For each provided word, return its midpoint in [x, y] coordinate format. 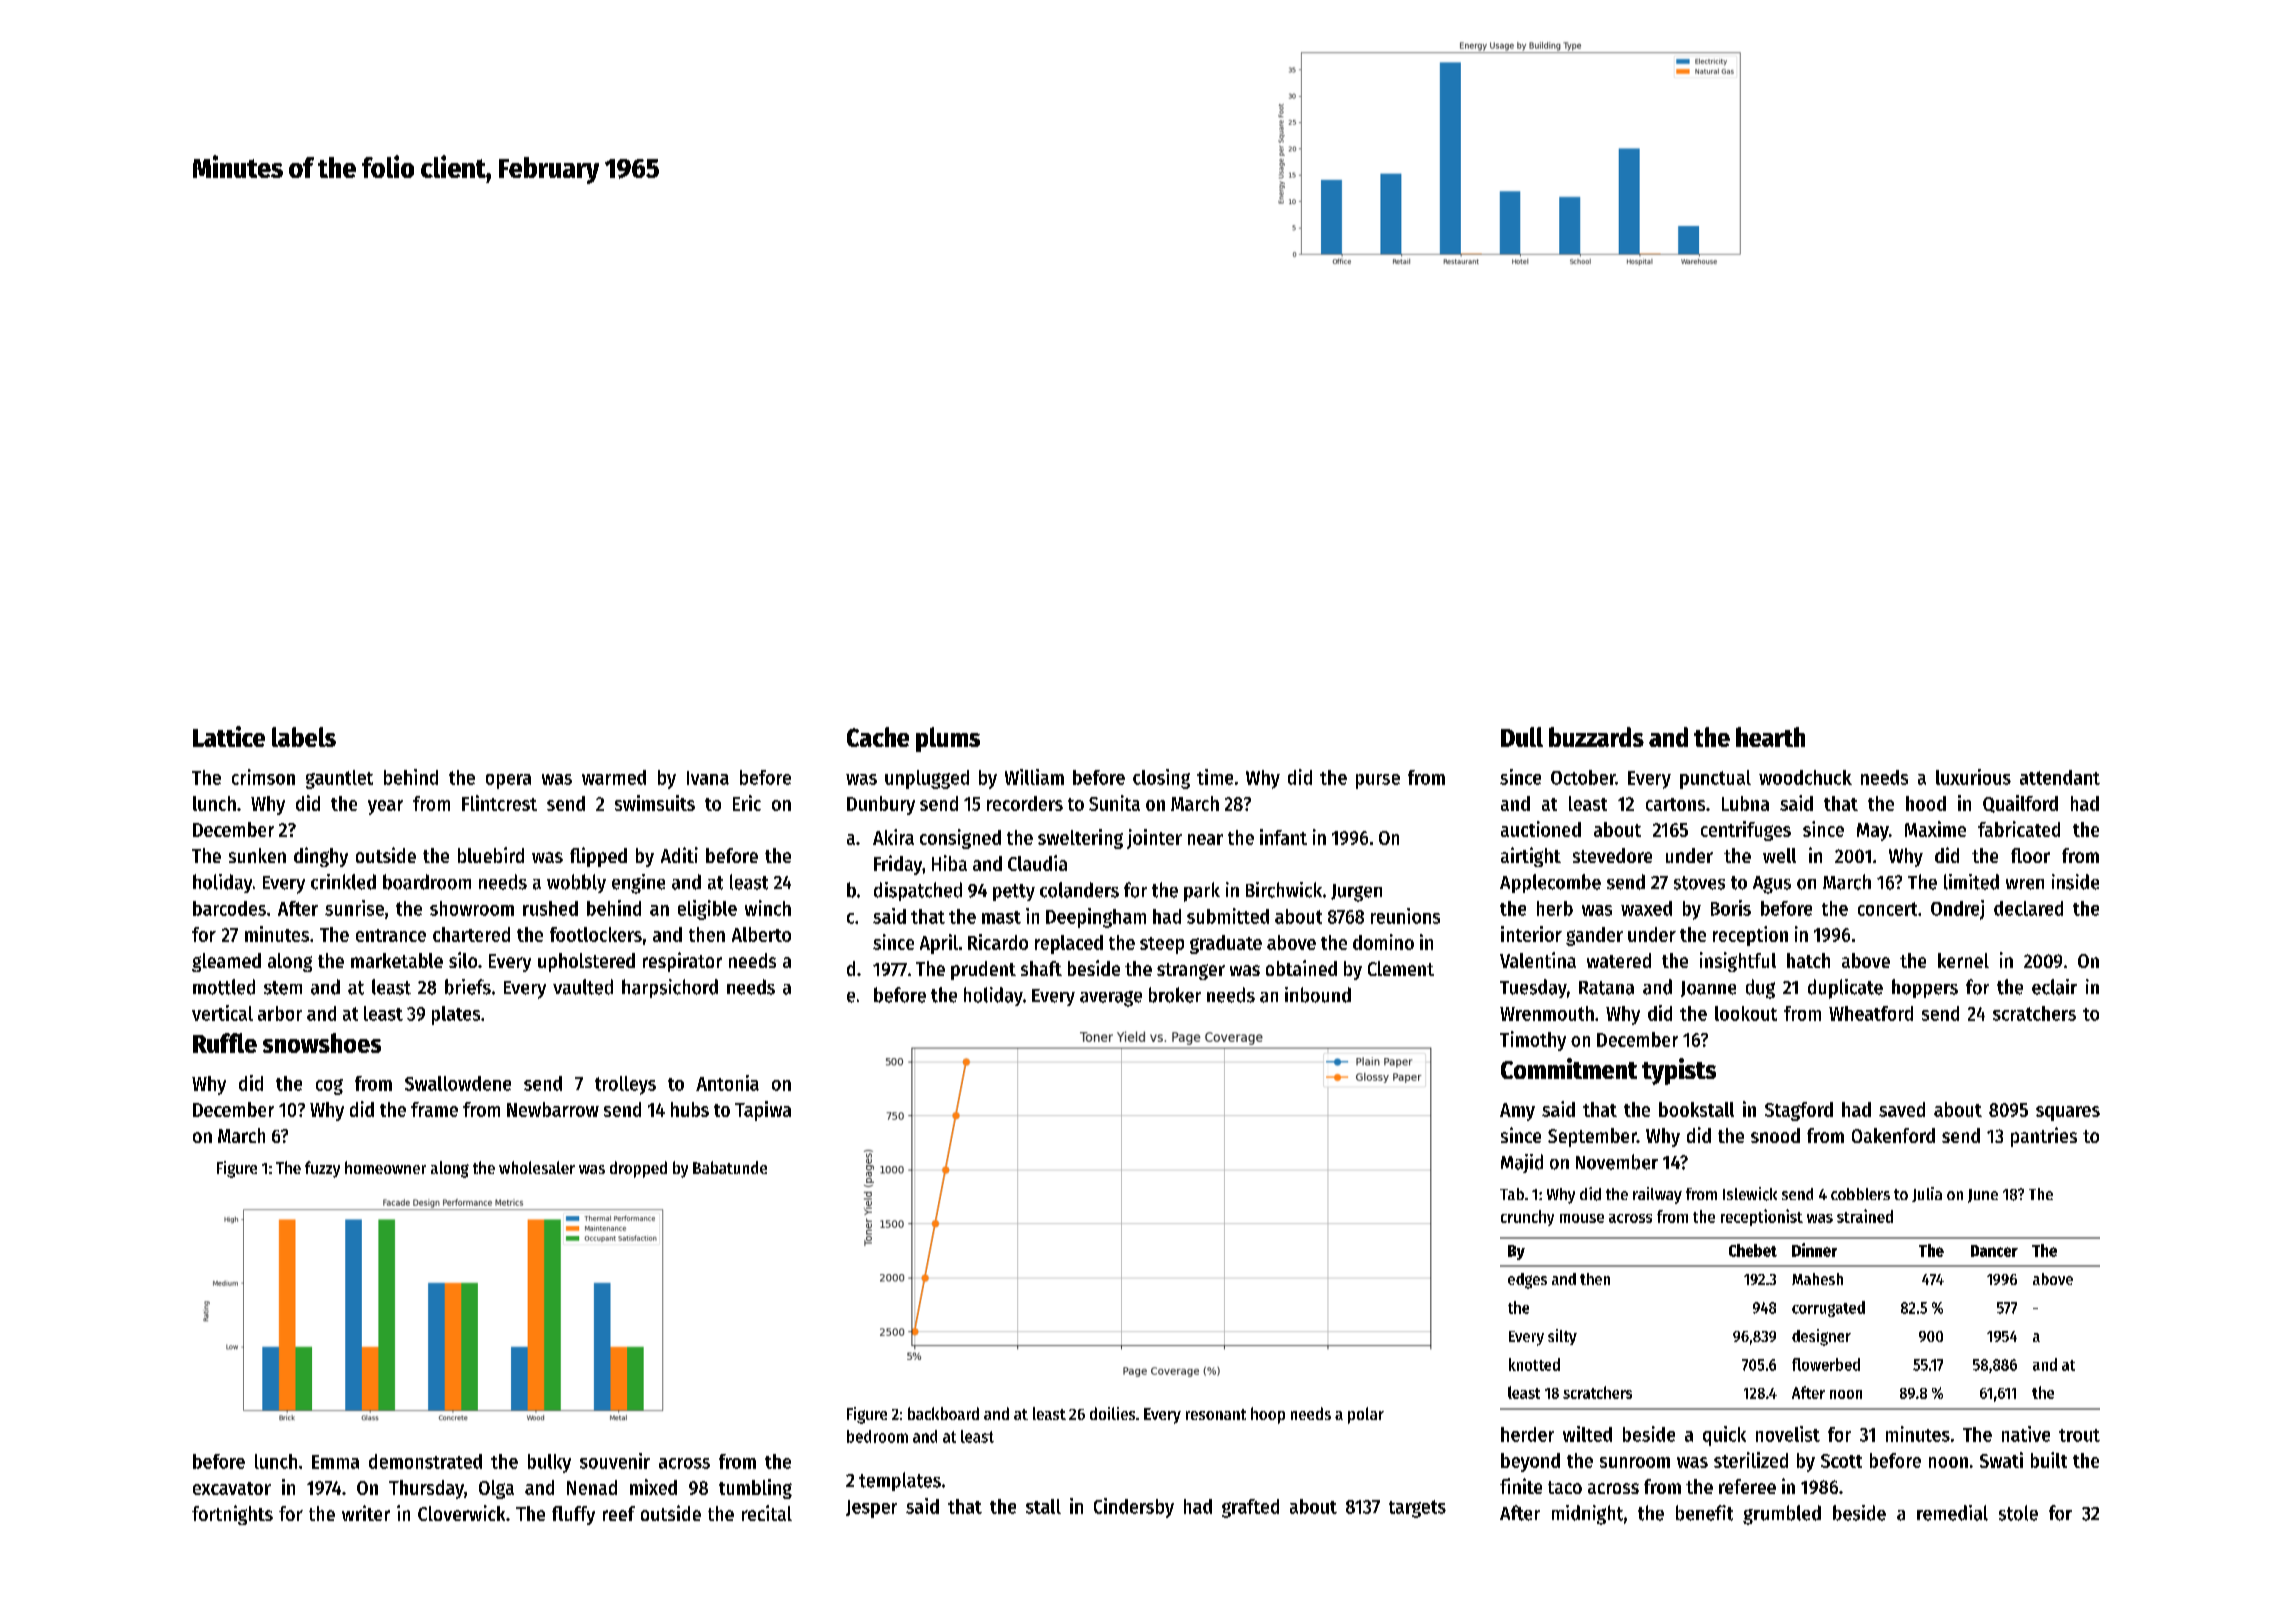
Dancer [1994, 1251]
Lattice [229, 736]
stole [2018, 1513]
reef [619, 1513]
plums [948, 739]
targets [1417, 1509]
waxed [1646, 908]
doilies [1112, 1413]
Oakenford [1893, 1135]
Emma [335, 1462]
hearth [1770, 737]
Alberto [761, 934]
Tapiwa [763, 1111]
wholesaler [537, 1167]
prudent [983, 970]
